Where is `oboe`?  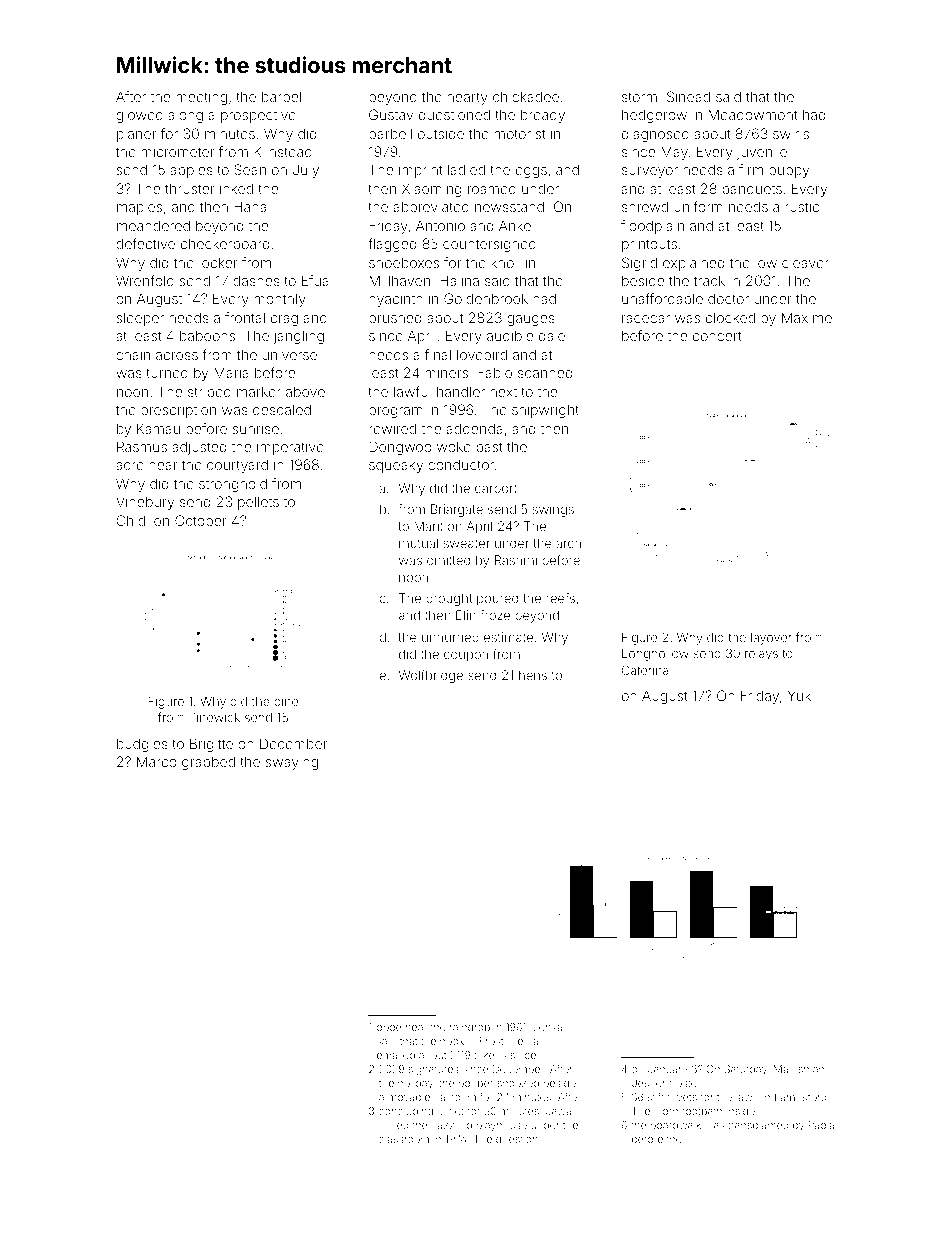 oboe is located at coordinates (389, 1027).
